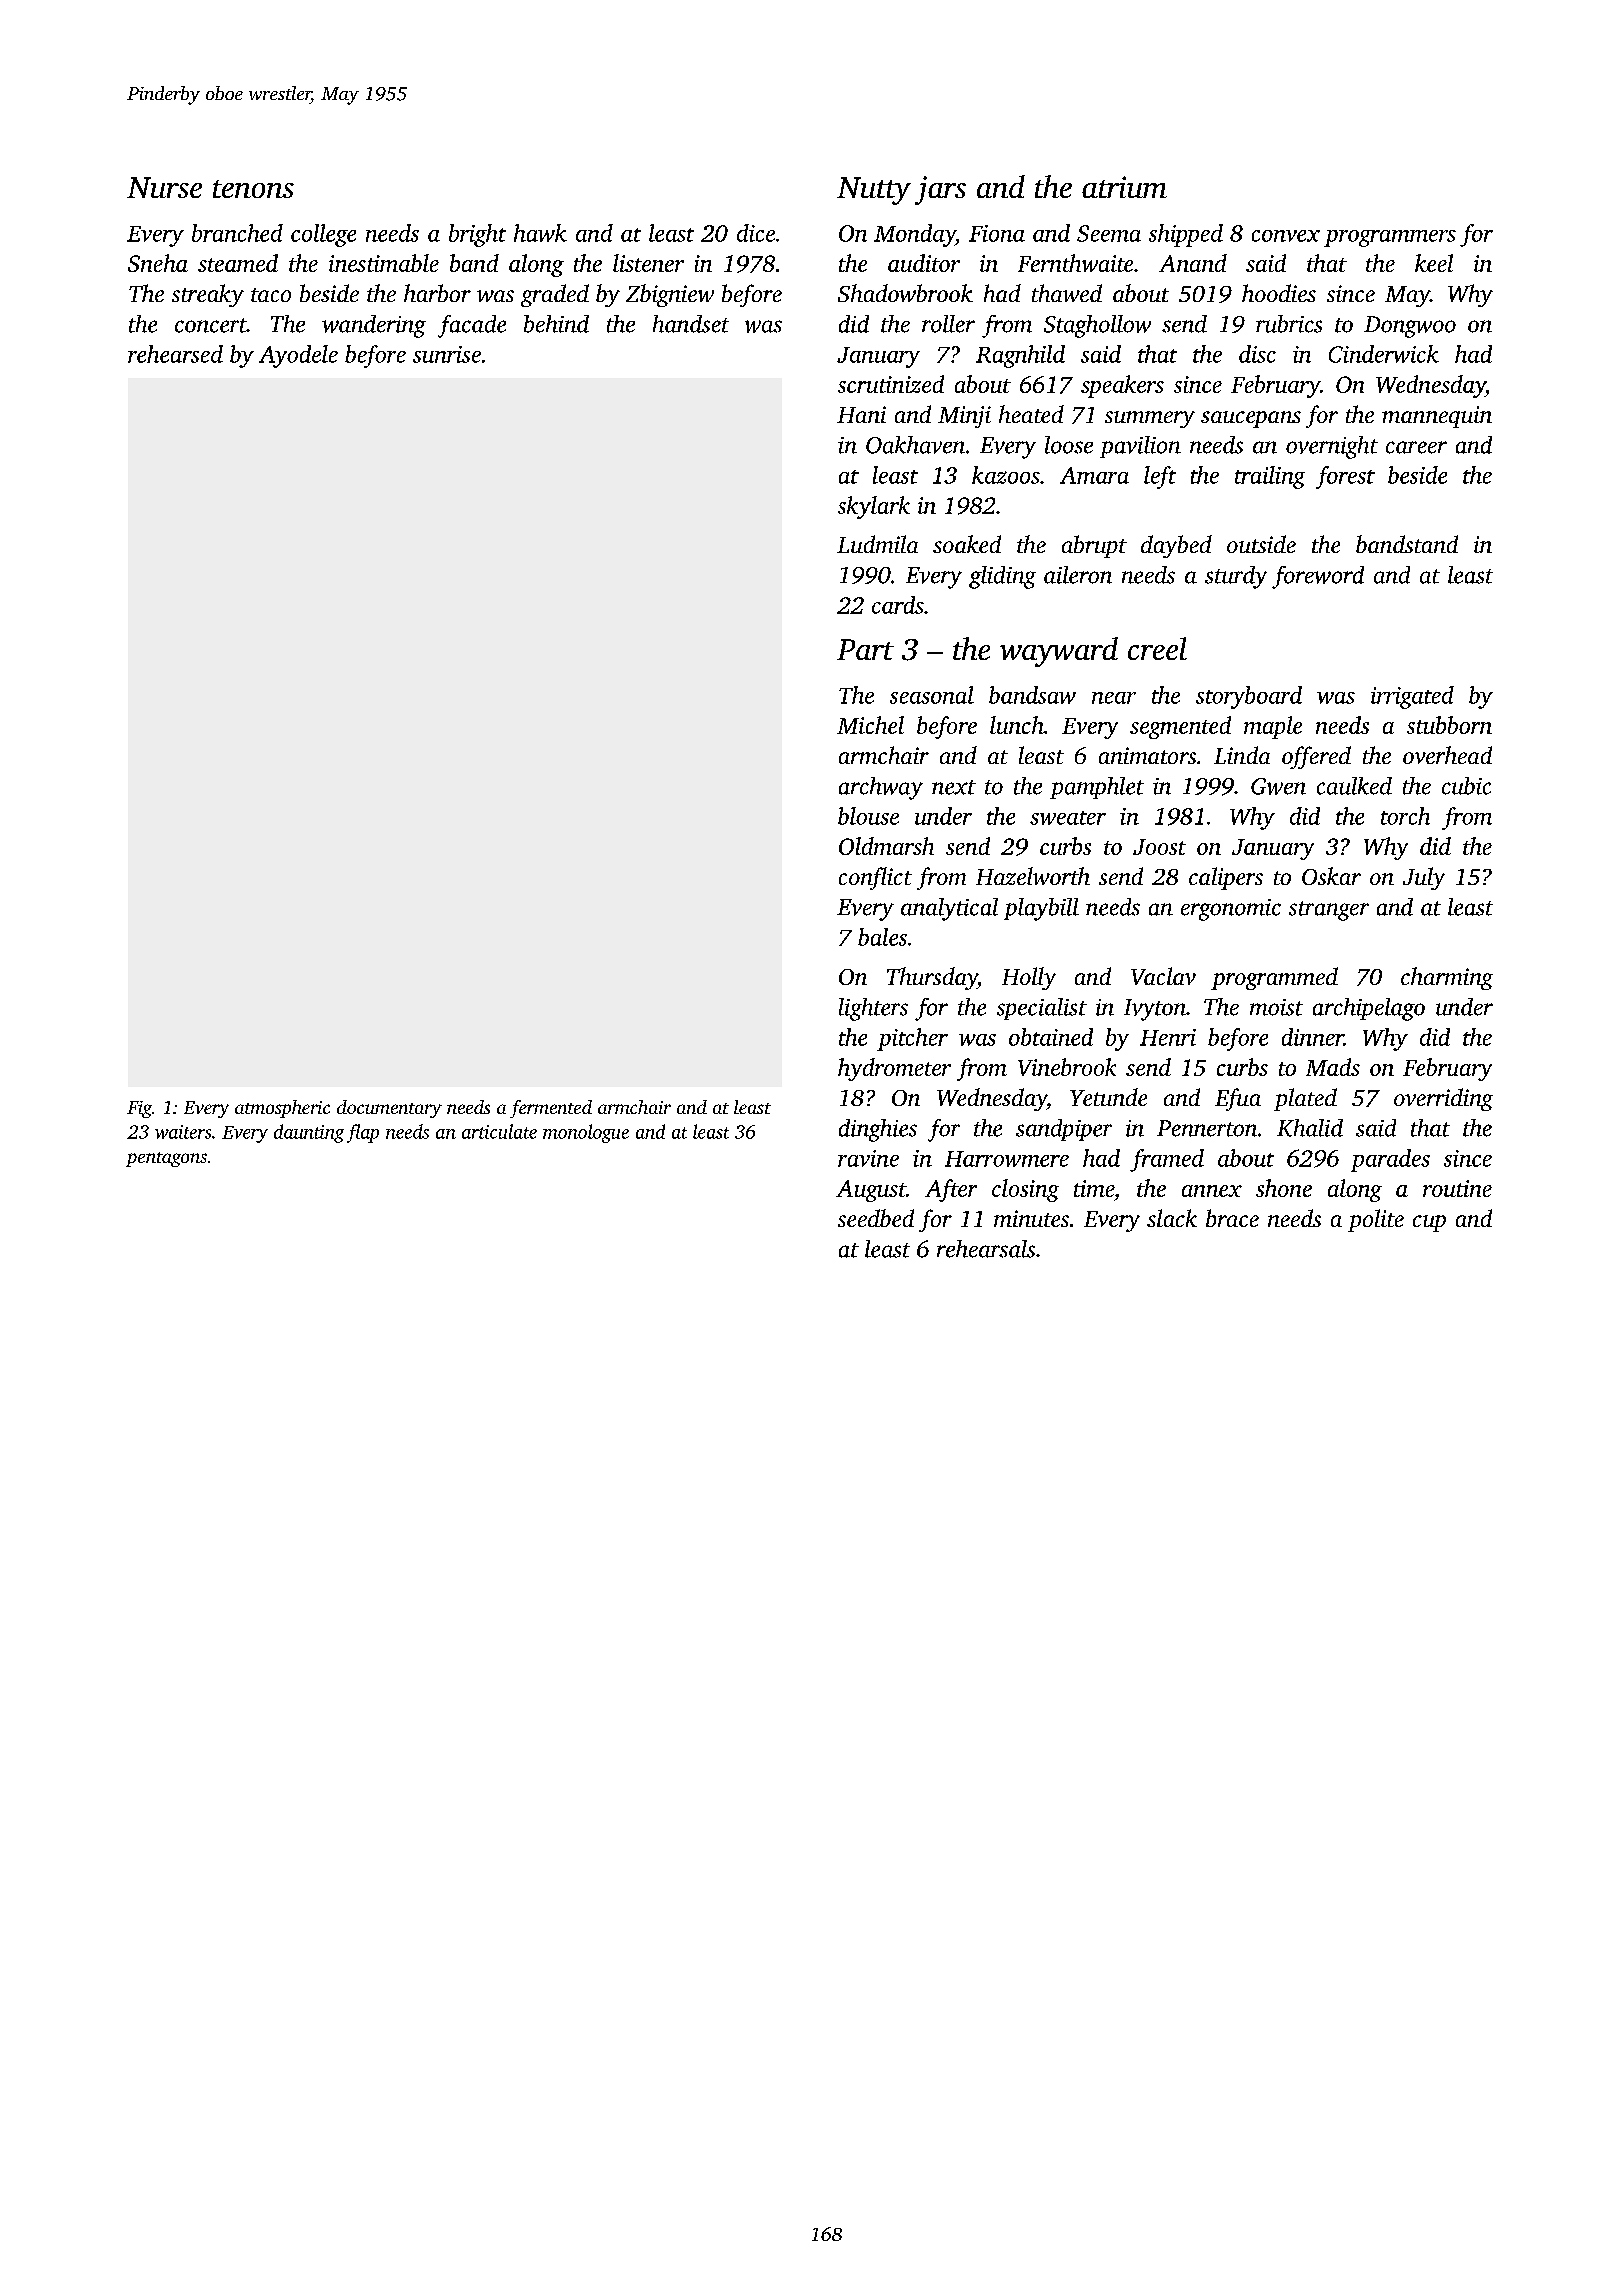 The image size is (1620, 2292). Describe the element at coordinates (384, 263) in the image. I see `inestimable` at that location.
